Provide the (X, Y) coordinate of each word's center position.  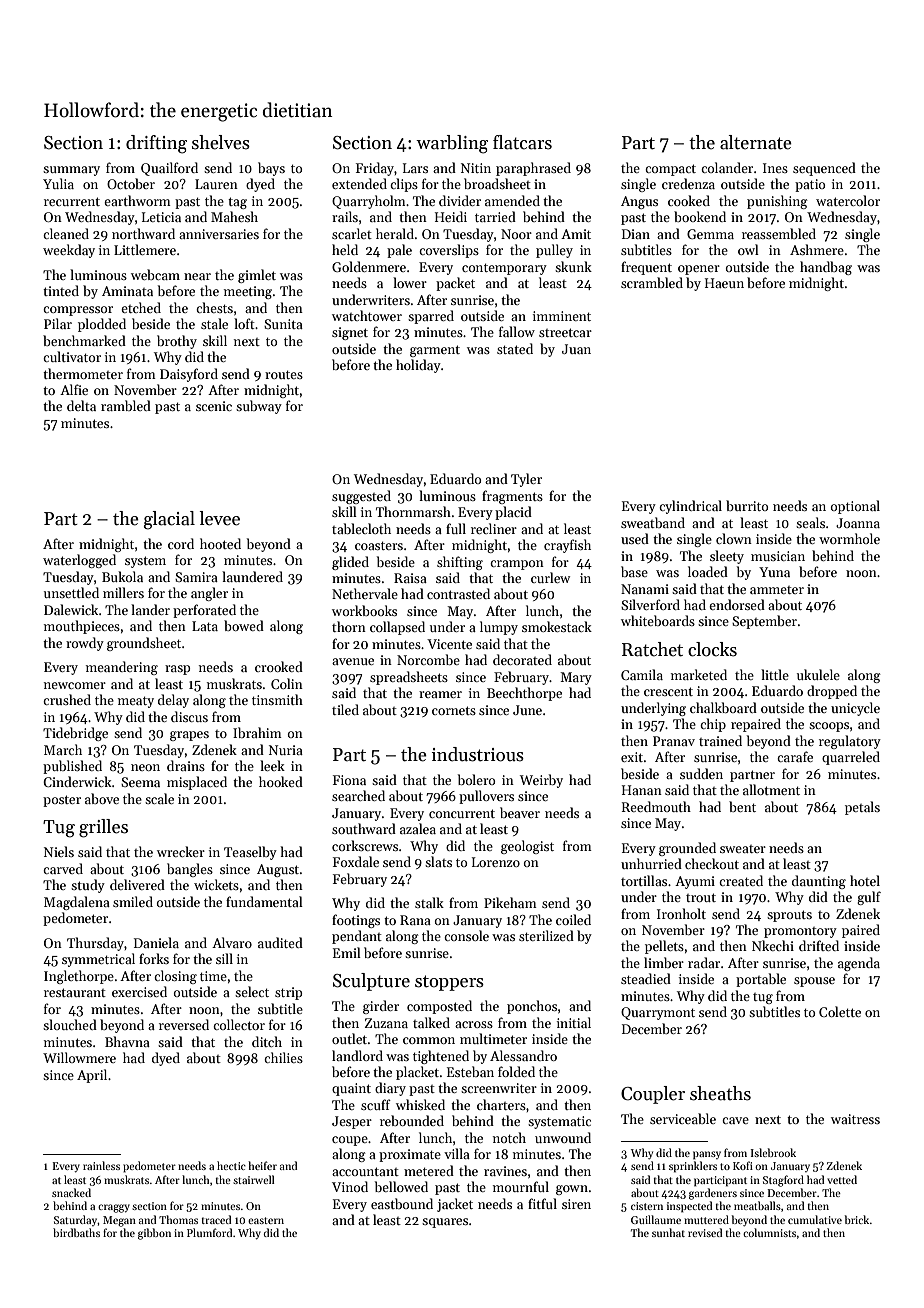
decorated (522, 659)
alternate (756, 142)
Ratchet (652, 649)
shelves (221, 142)
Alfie (74, 389)
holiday (418, 366)
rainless (101, 1165)
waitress (855, 1119)
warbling (452, 144)
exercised (139, 991)
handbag (826, 268)
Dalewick (71, 609)
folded (516, 1071)
